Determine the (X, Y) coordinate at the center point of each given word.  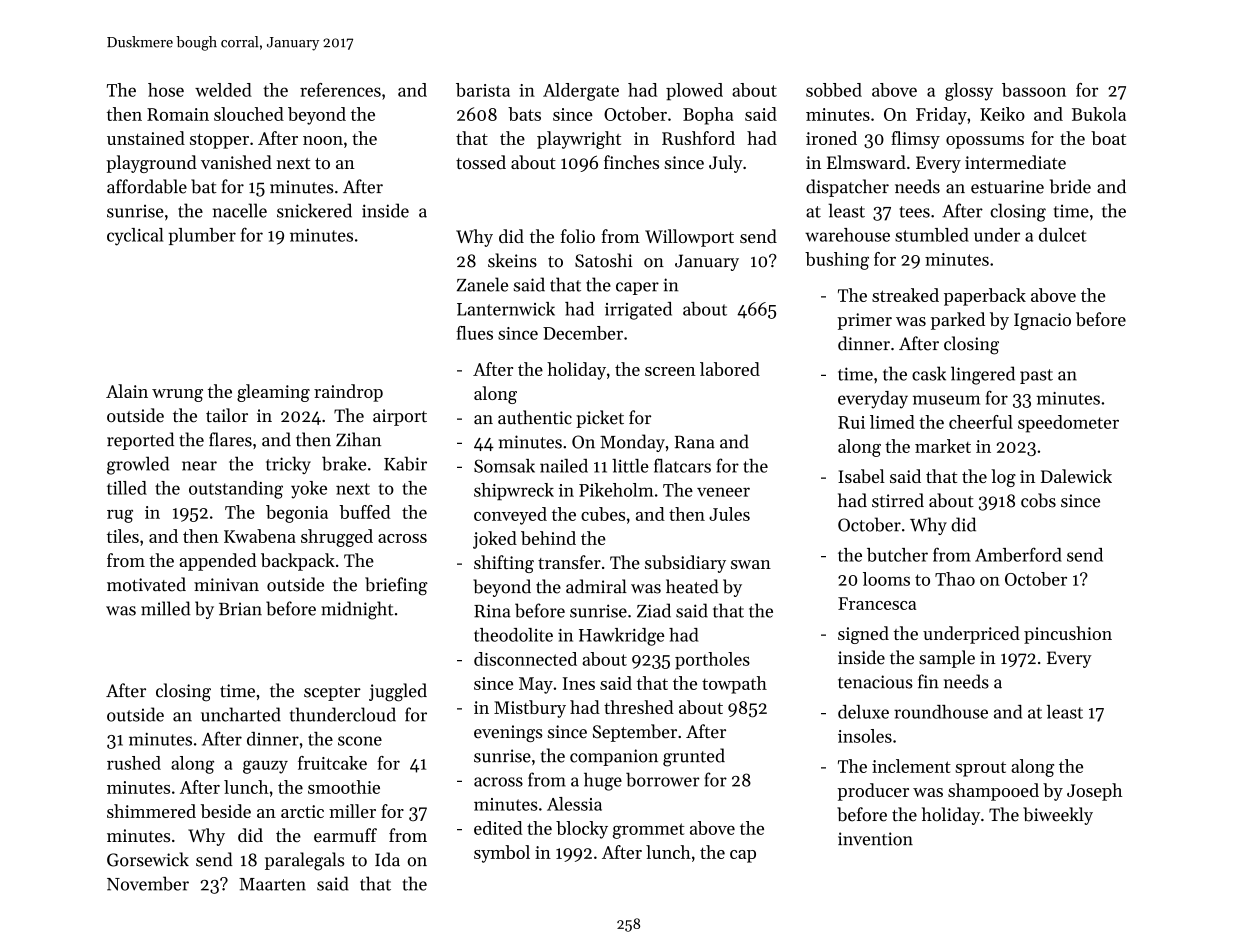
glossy (969, 92)
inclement (911, 766)
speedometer (1068, 424)
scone (360, 741)
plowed (694, 92)
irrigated (638, 311)
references (340, 90)
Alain (127, 391)
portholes (712, 661)
